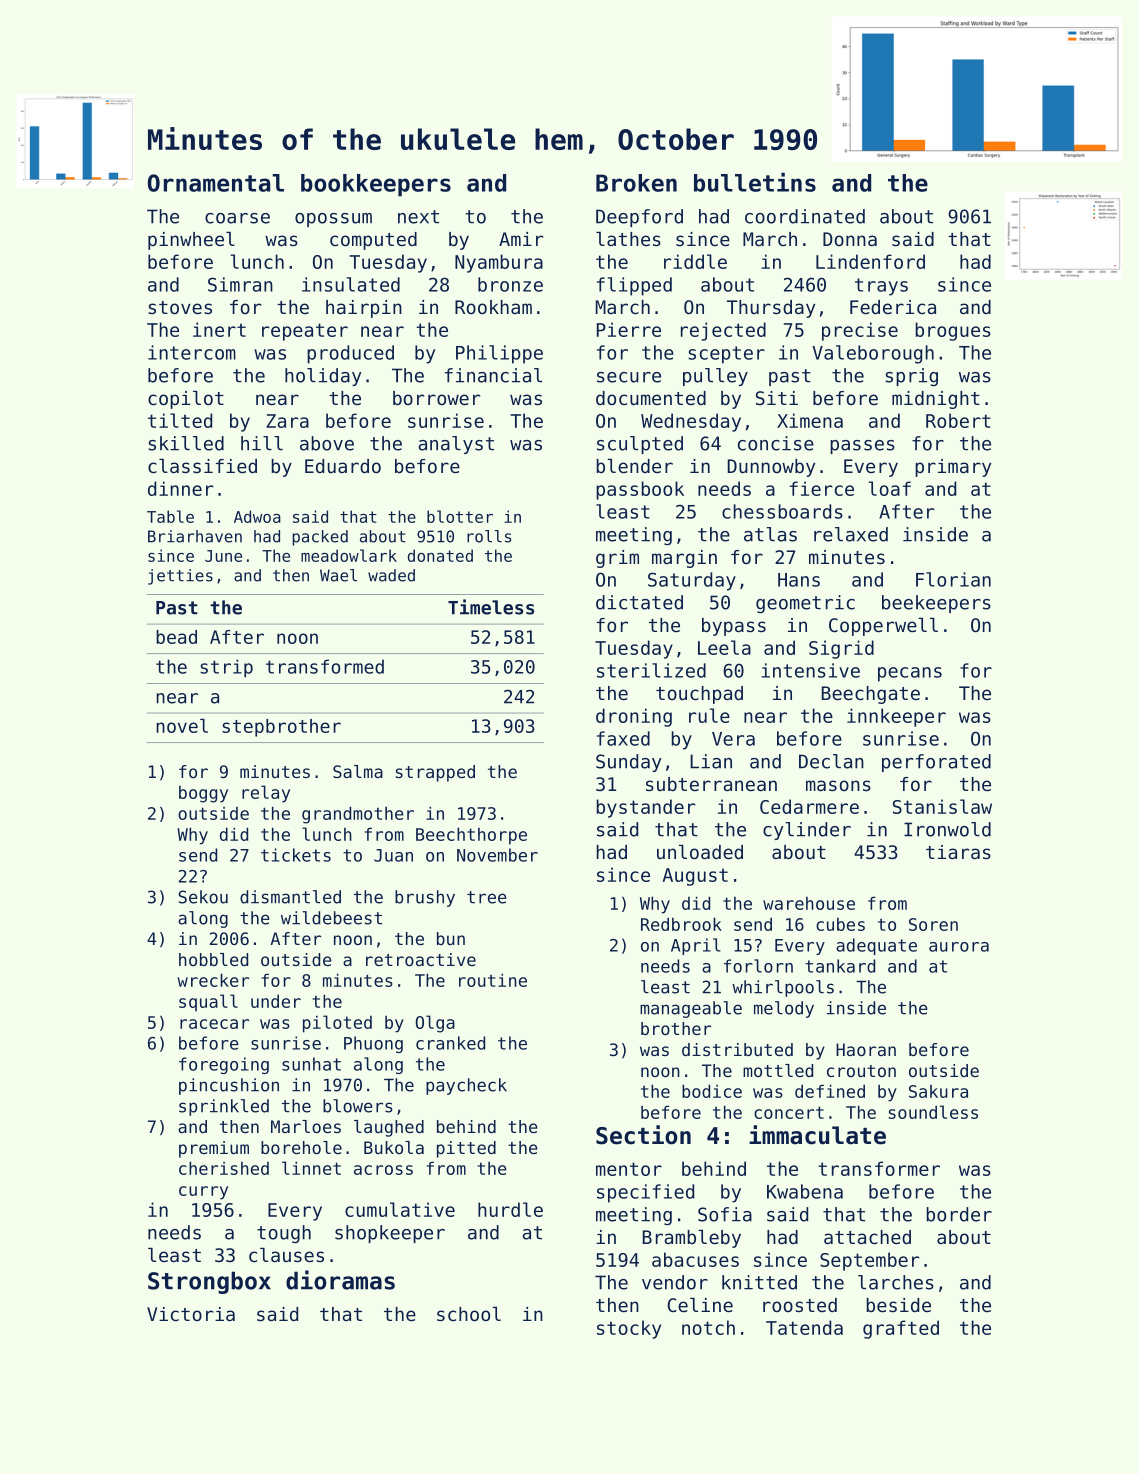  I want to click on dioramas, so click(340, 1280).
